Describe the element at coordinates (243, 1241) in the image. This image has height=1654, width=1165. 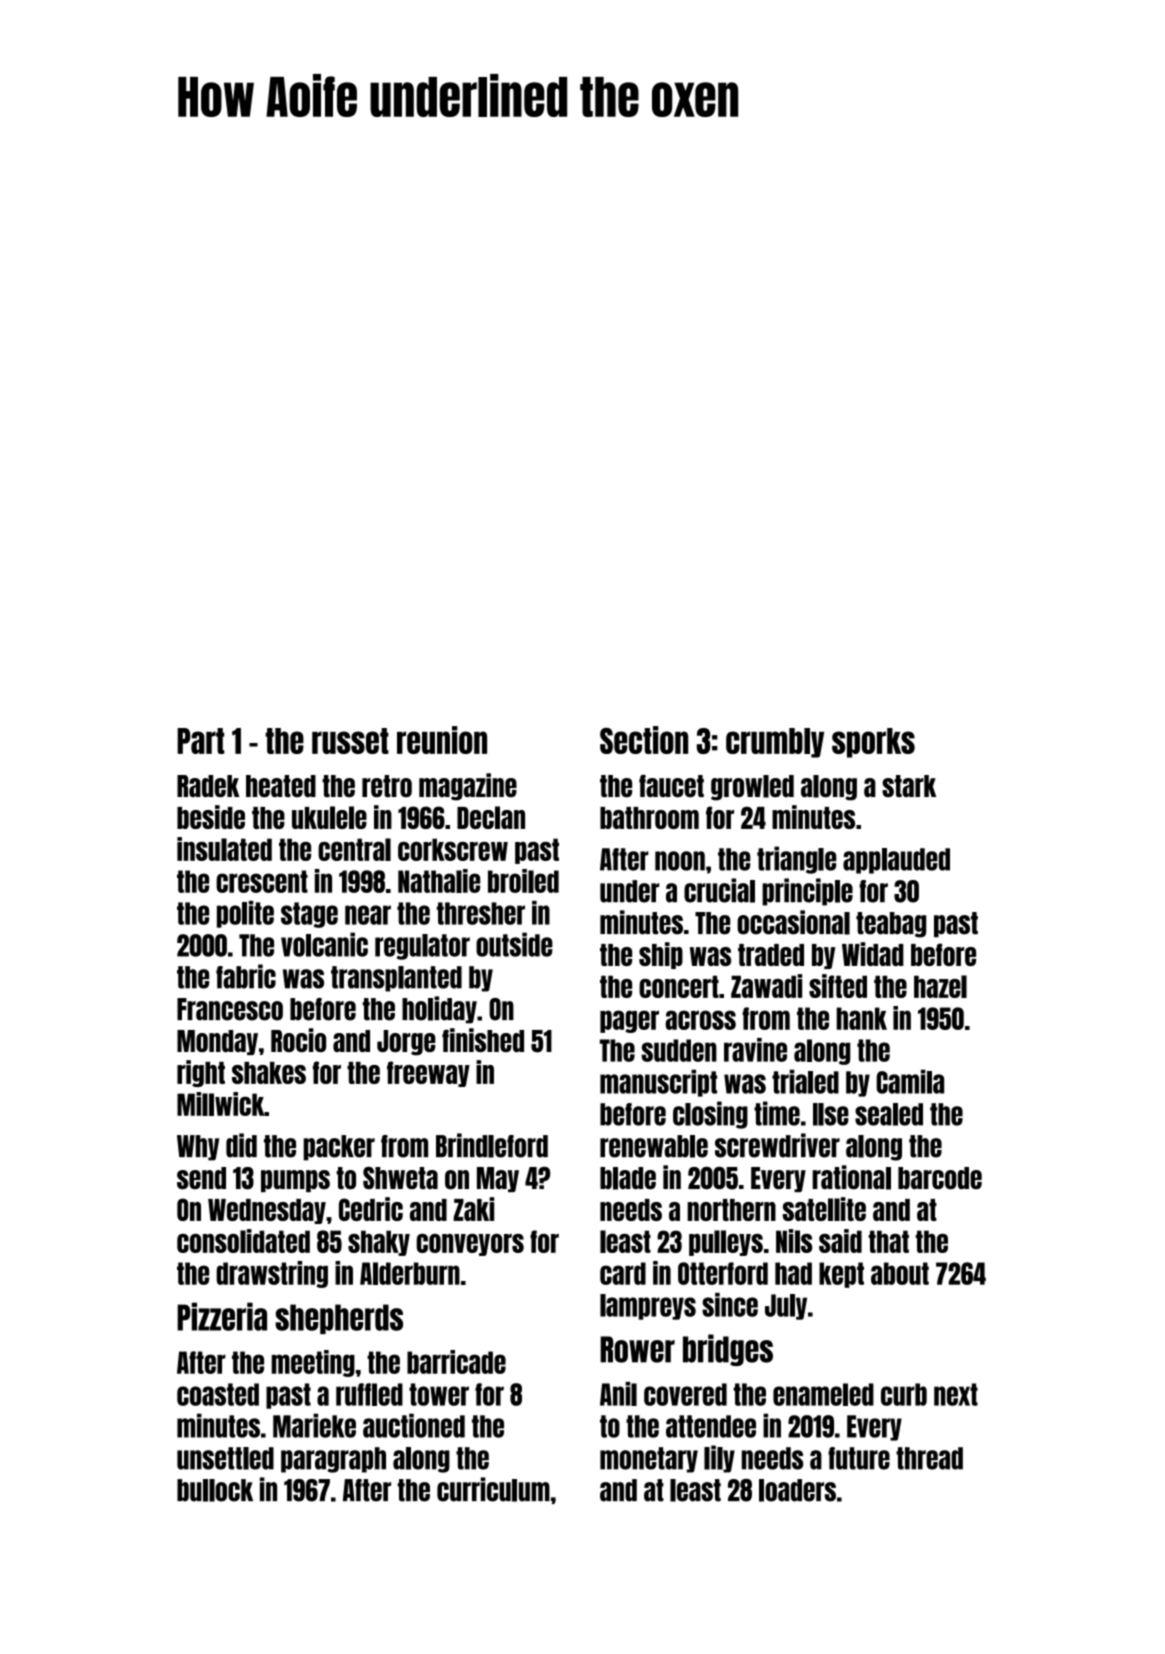
I see `consolidated` at that location.
